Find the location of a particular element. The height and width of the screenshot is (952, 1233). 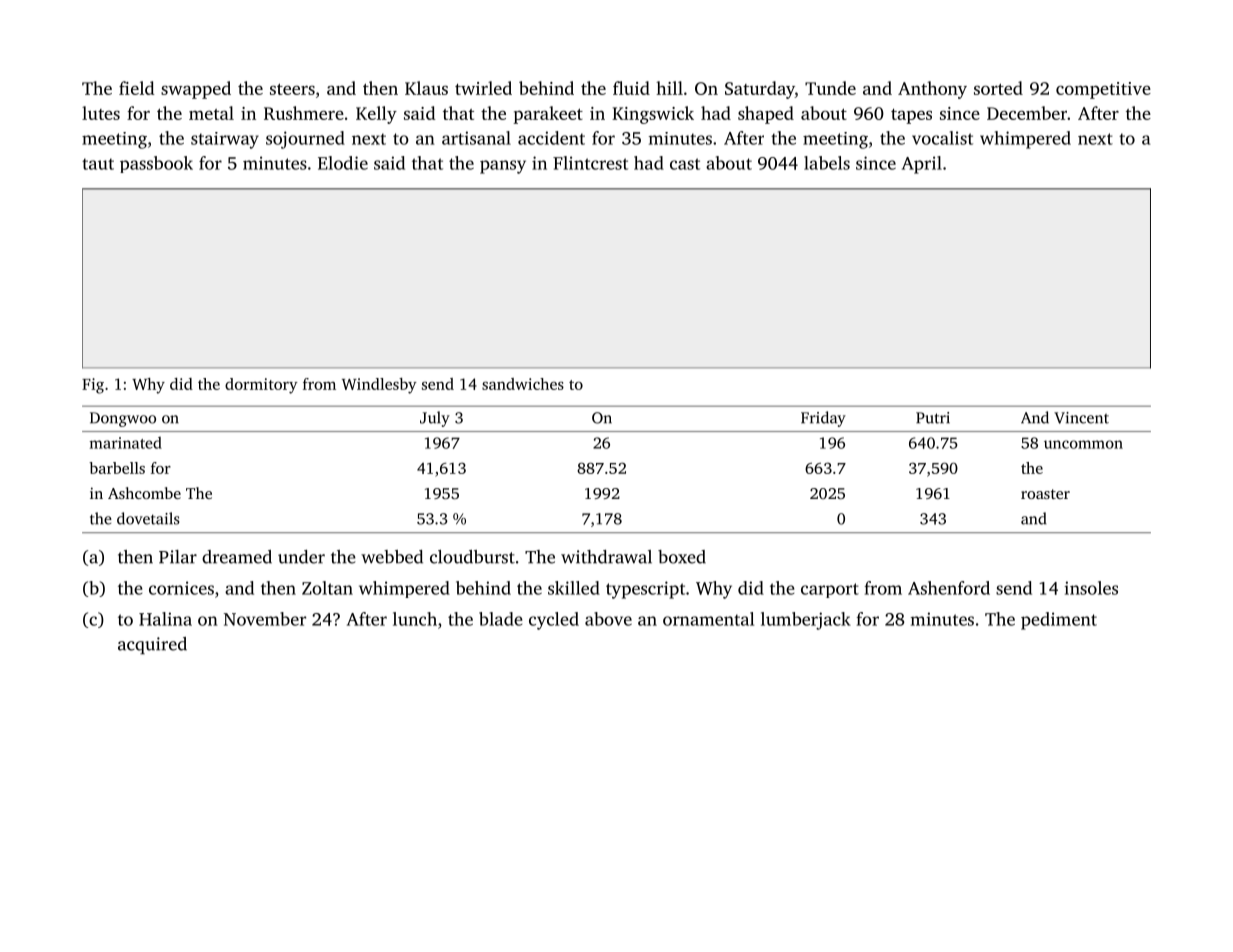

typescript is located at coordinates (645, 590).
